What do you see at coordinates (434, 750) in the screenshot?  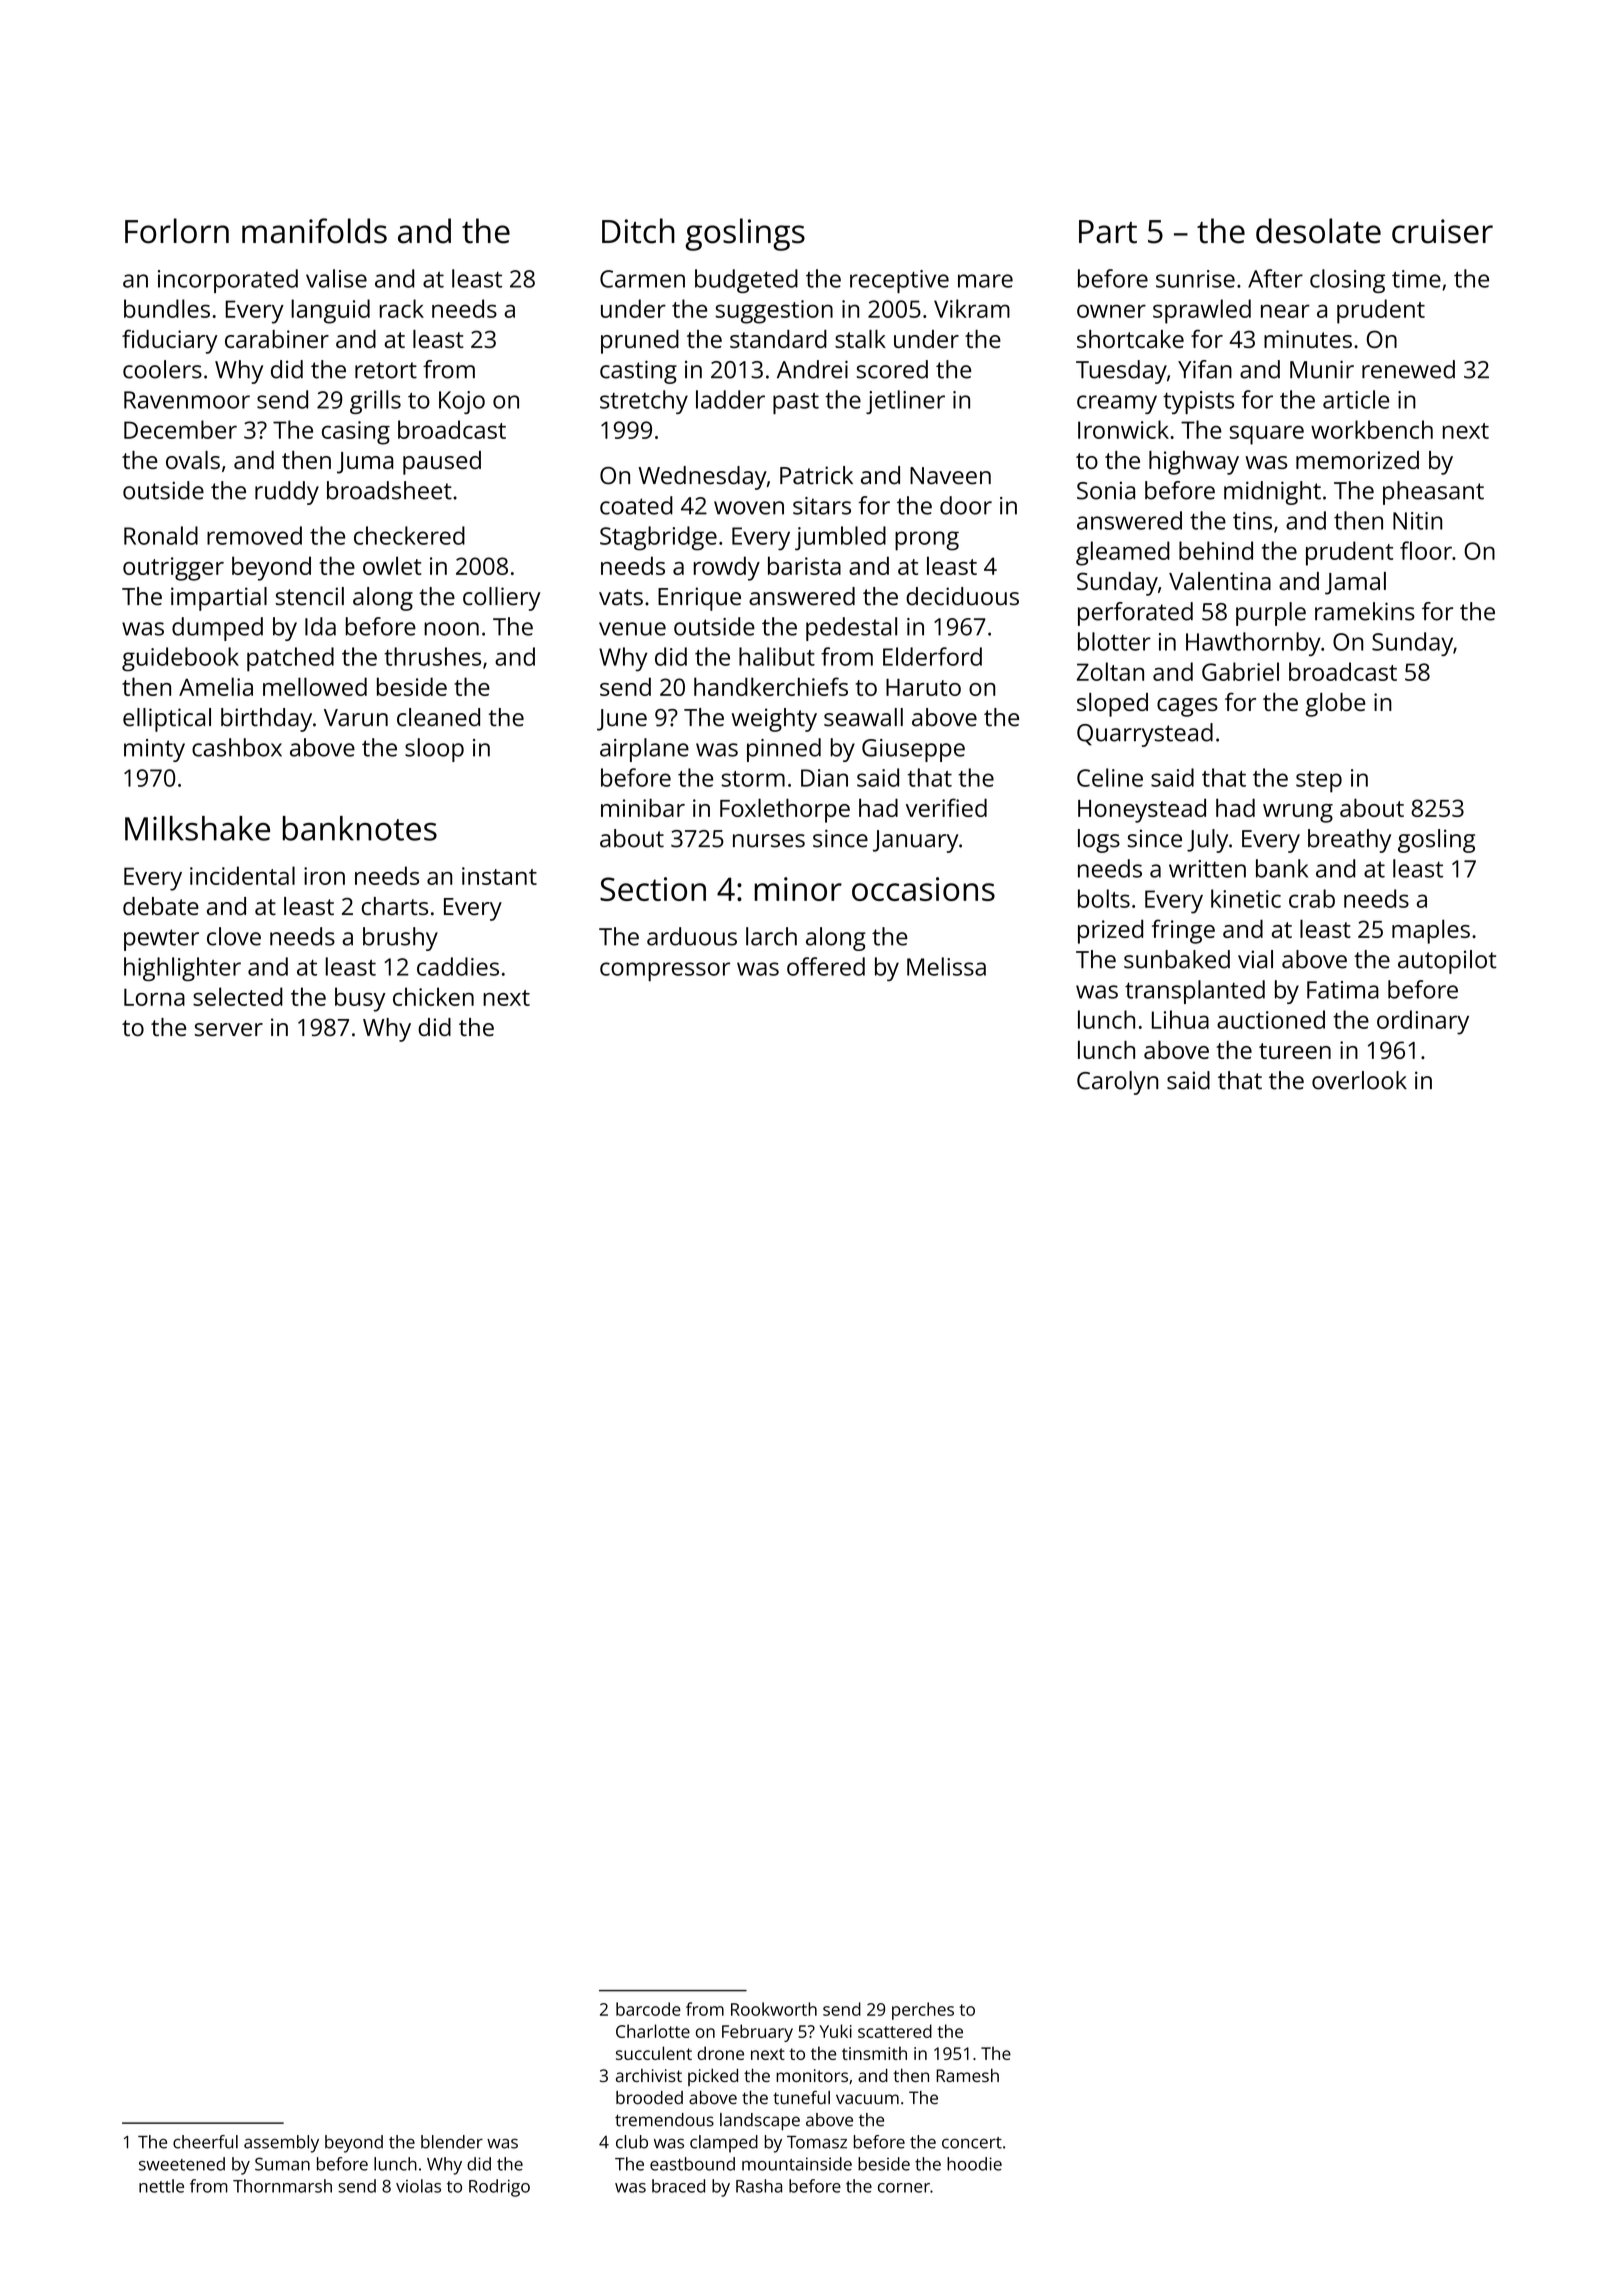 I see `sloop` at bounding box center [434, 750].
